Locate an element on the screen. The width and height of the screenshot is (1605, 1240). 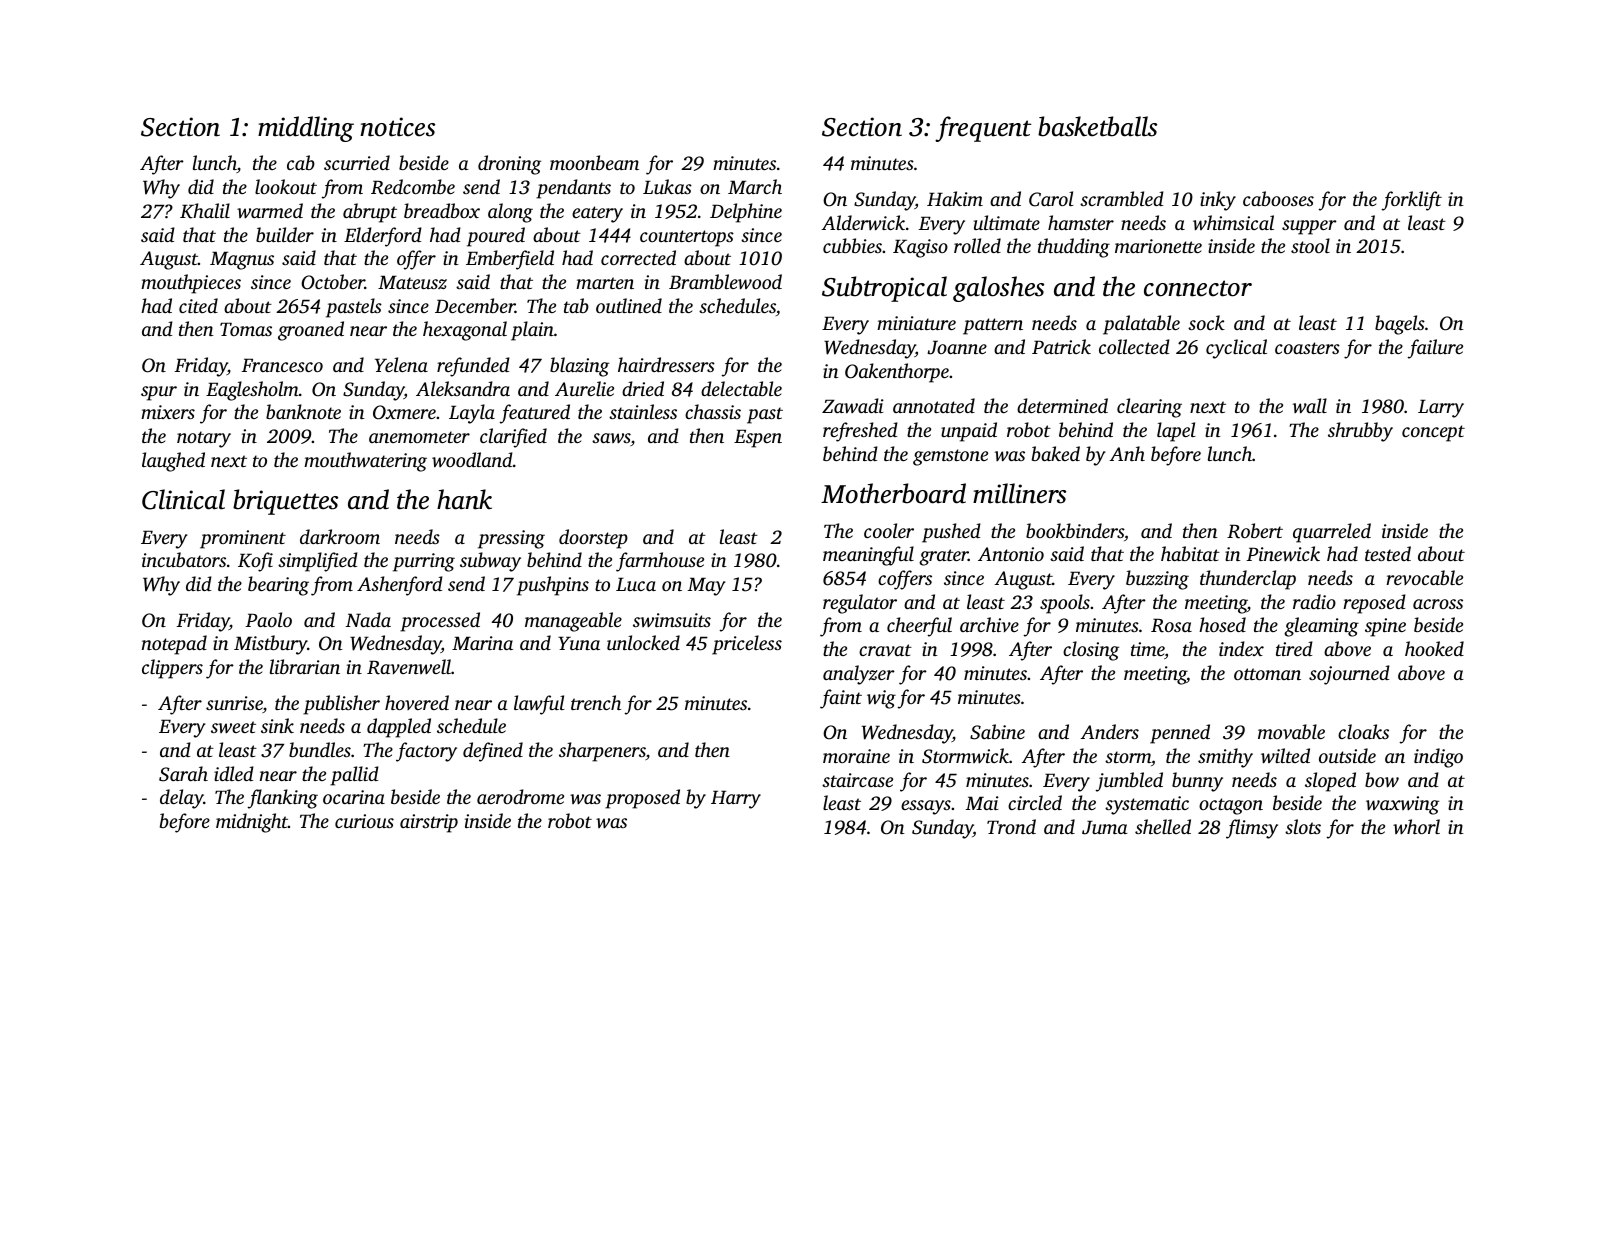
flanking is located at coordinates (283, 799).
